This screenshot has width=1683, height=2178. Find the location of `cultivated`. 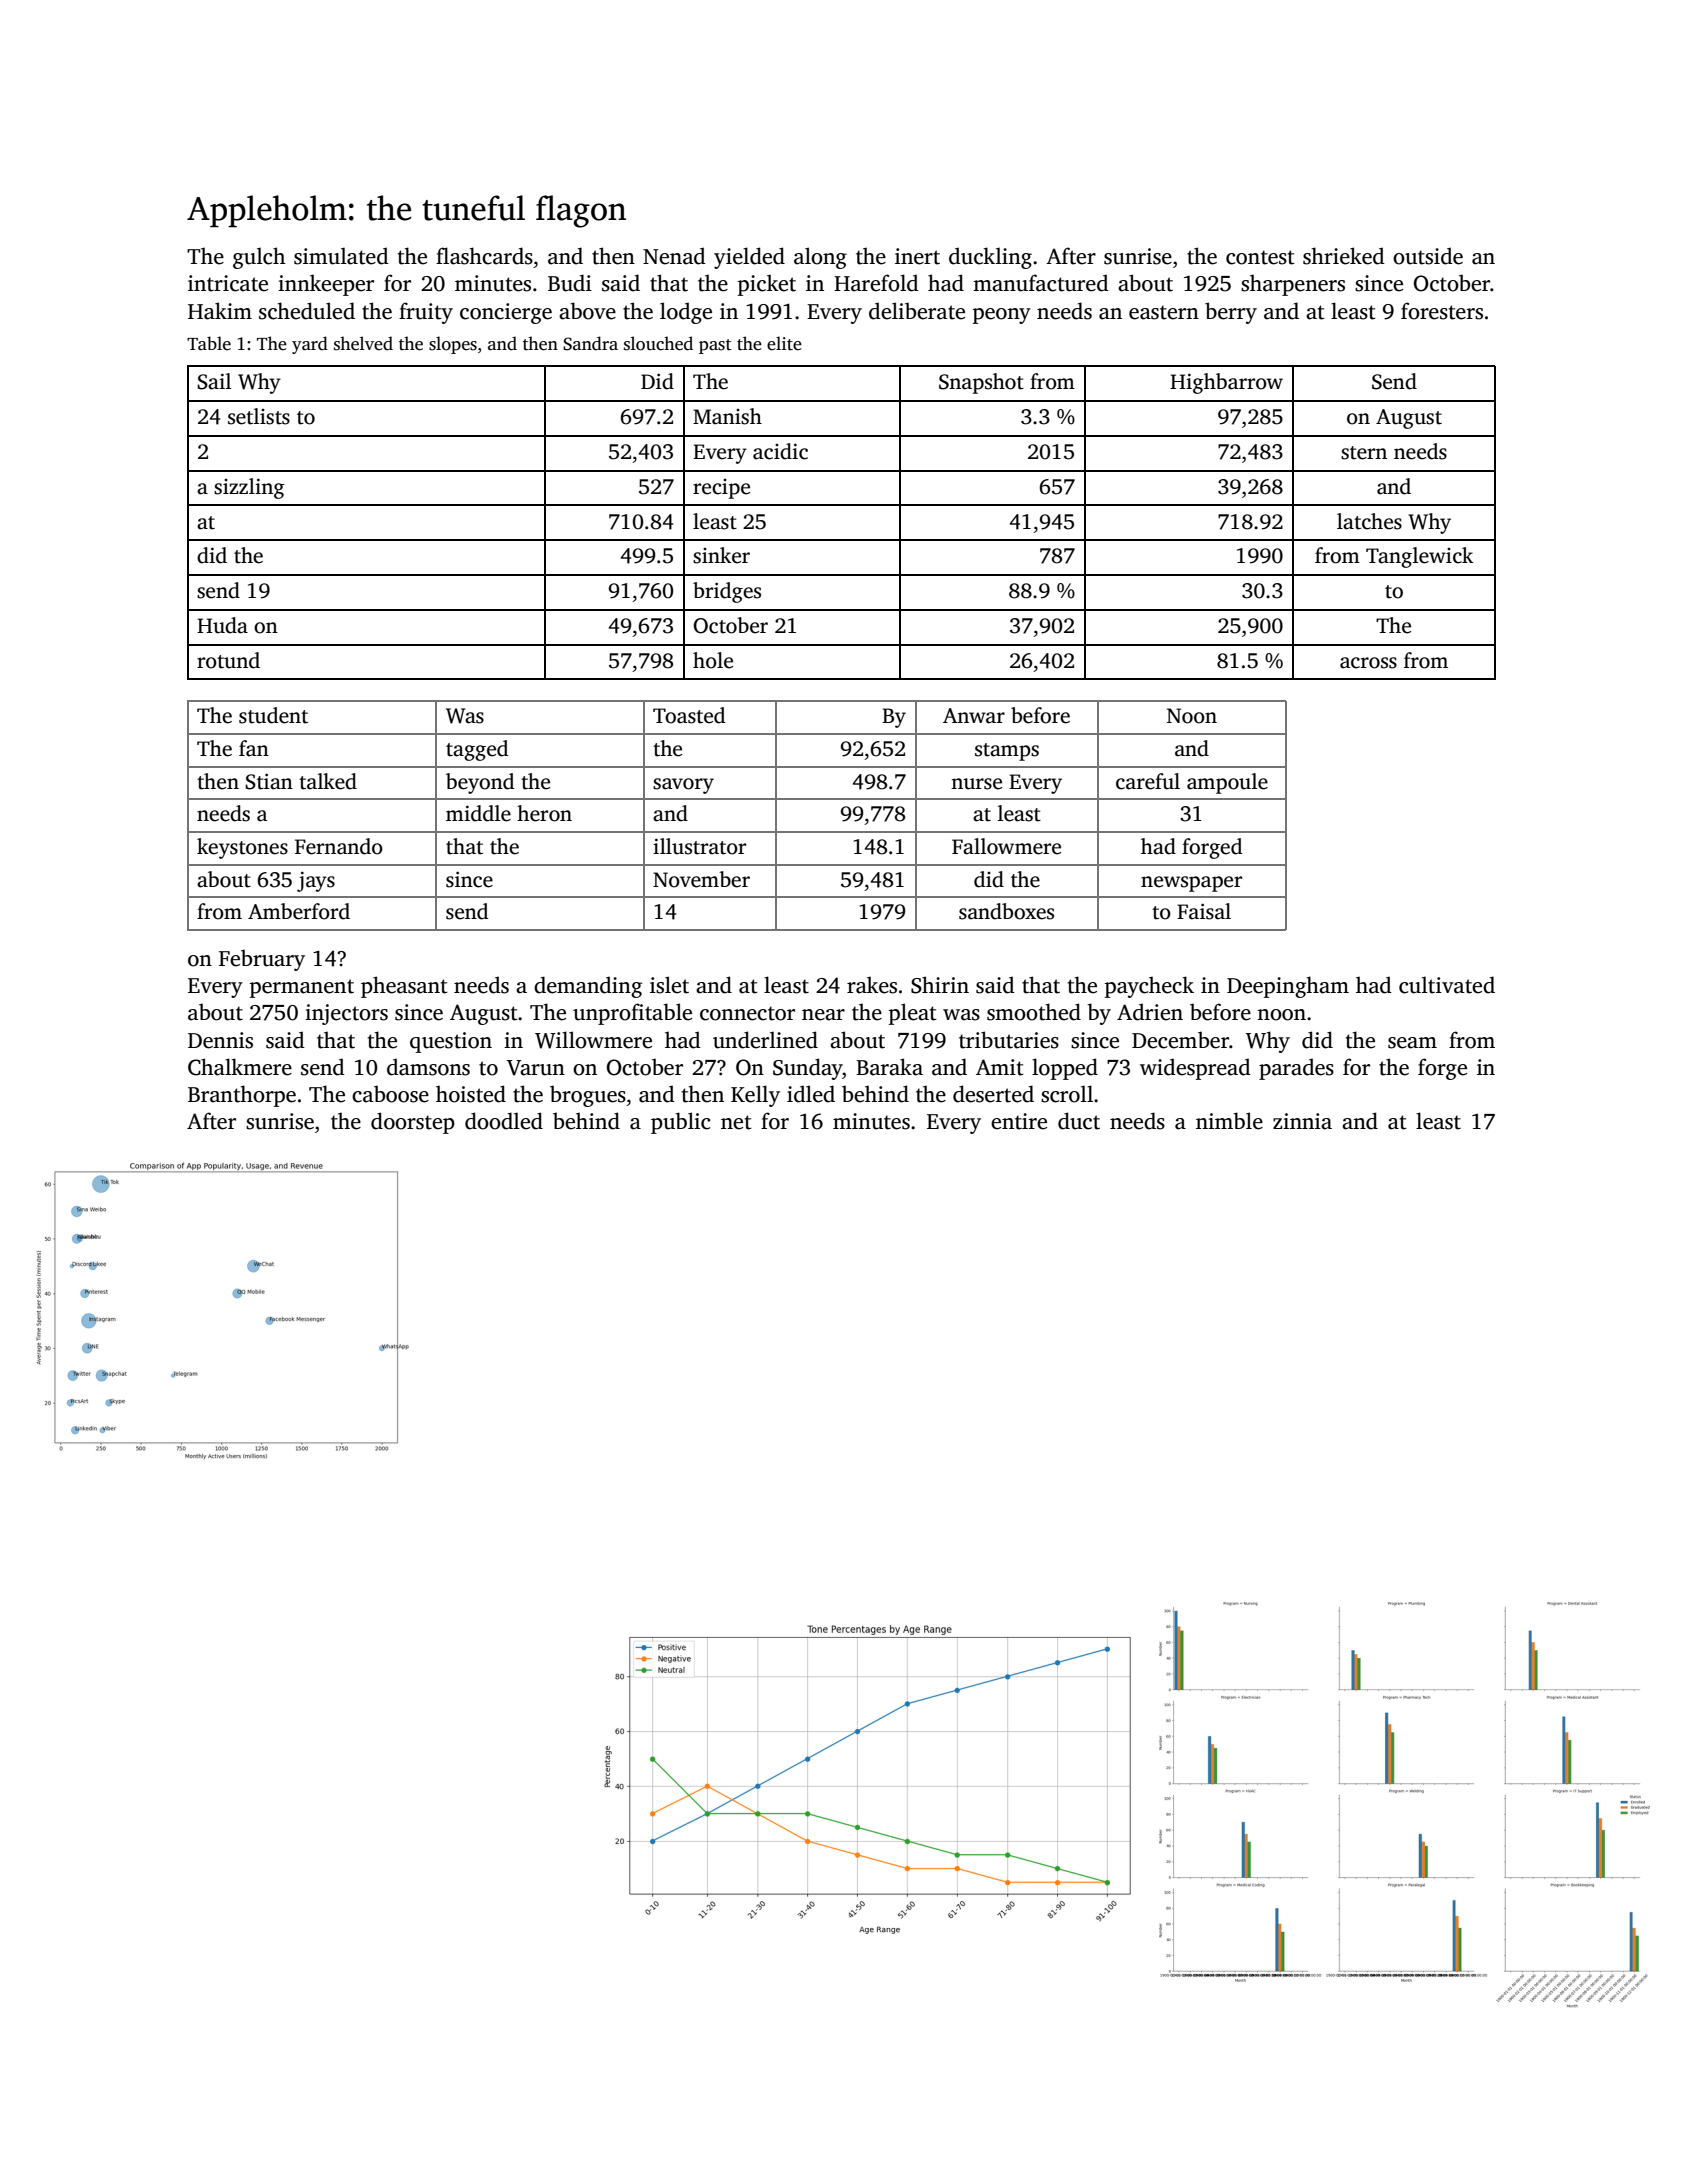

cultivated is located at coordinates (1447, 985).
